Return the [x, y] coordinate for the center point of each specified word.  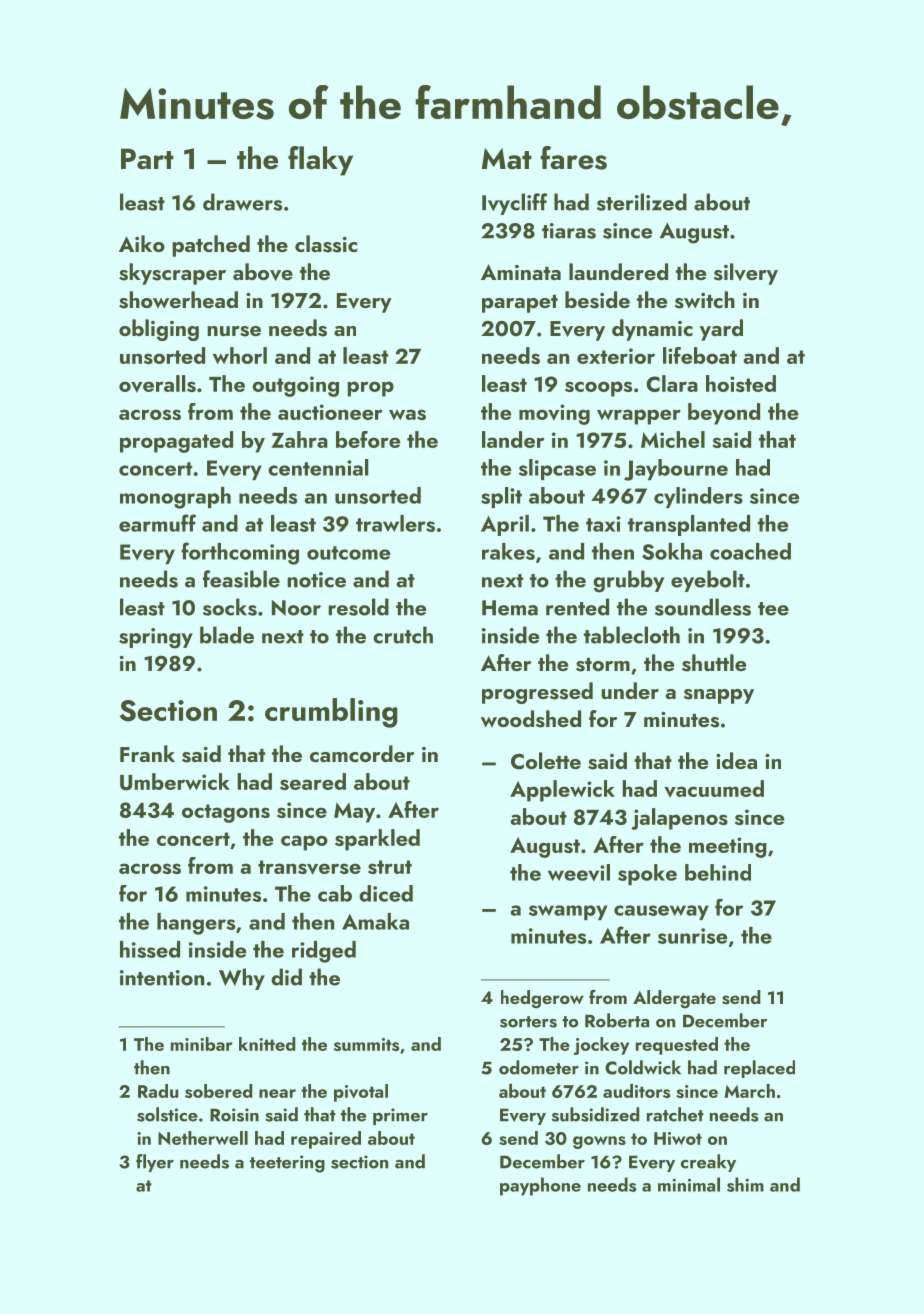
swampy [568, 912]
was [407, 414]
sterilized [642, 202]
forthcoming [240, 553]
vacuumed [714, 789]
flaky [320, 161]
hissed [150, 949]
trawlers [395, 523]
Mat [507, 159]
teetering [287, 1164]
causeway [661, 912]
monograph [175, 498]
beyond [724, 414]
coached [750, 551]
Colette [546, 761]
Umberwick [175, 782]
